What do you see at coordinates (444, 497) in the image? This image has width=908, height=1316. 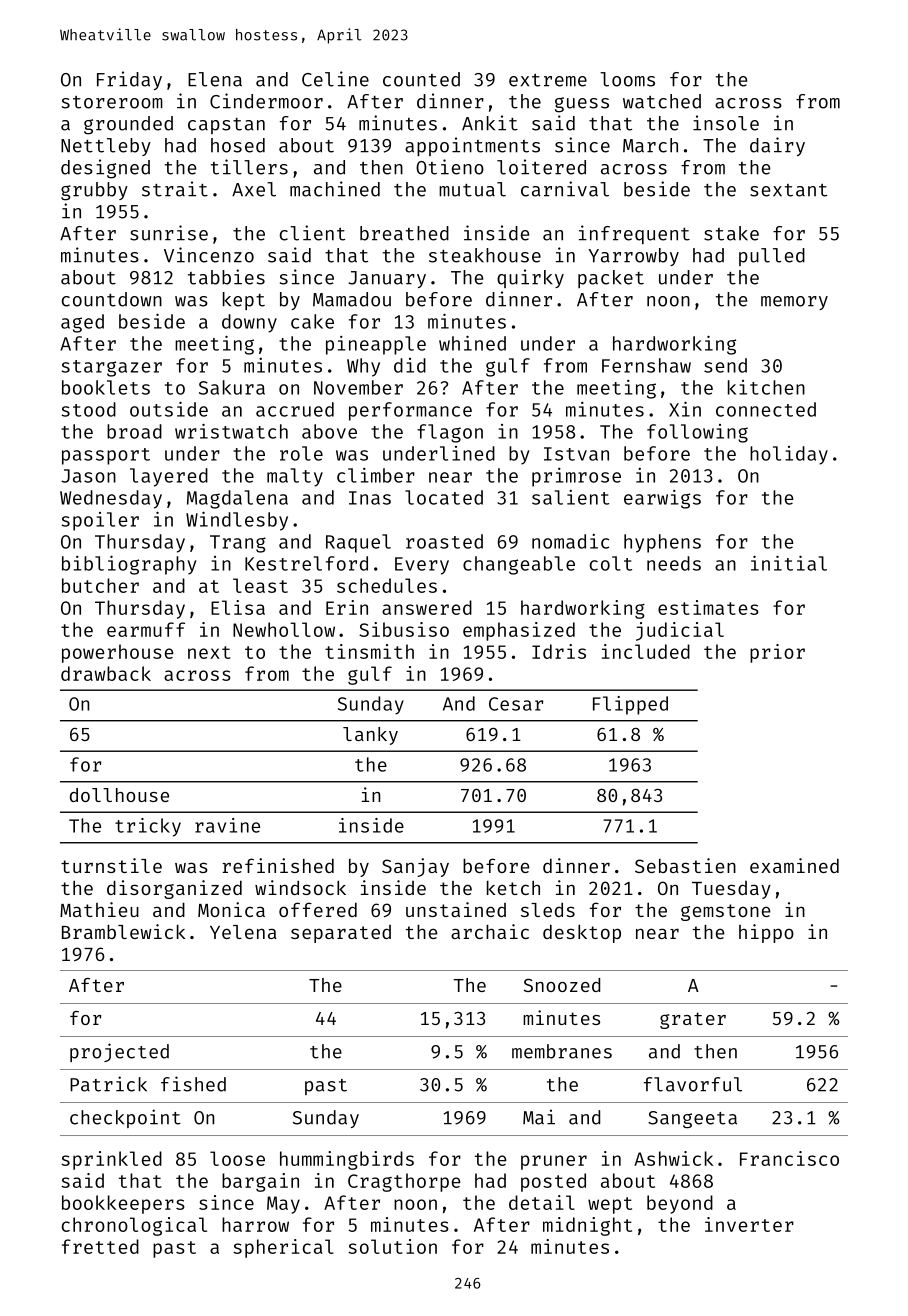 I see `located` at bounding box center [444, 497].
